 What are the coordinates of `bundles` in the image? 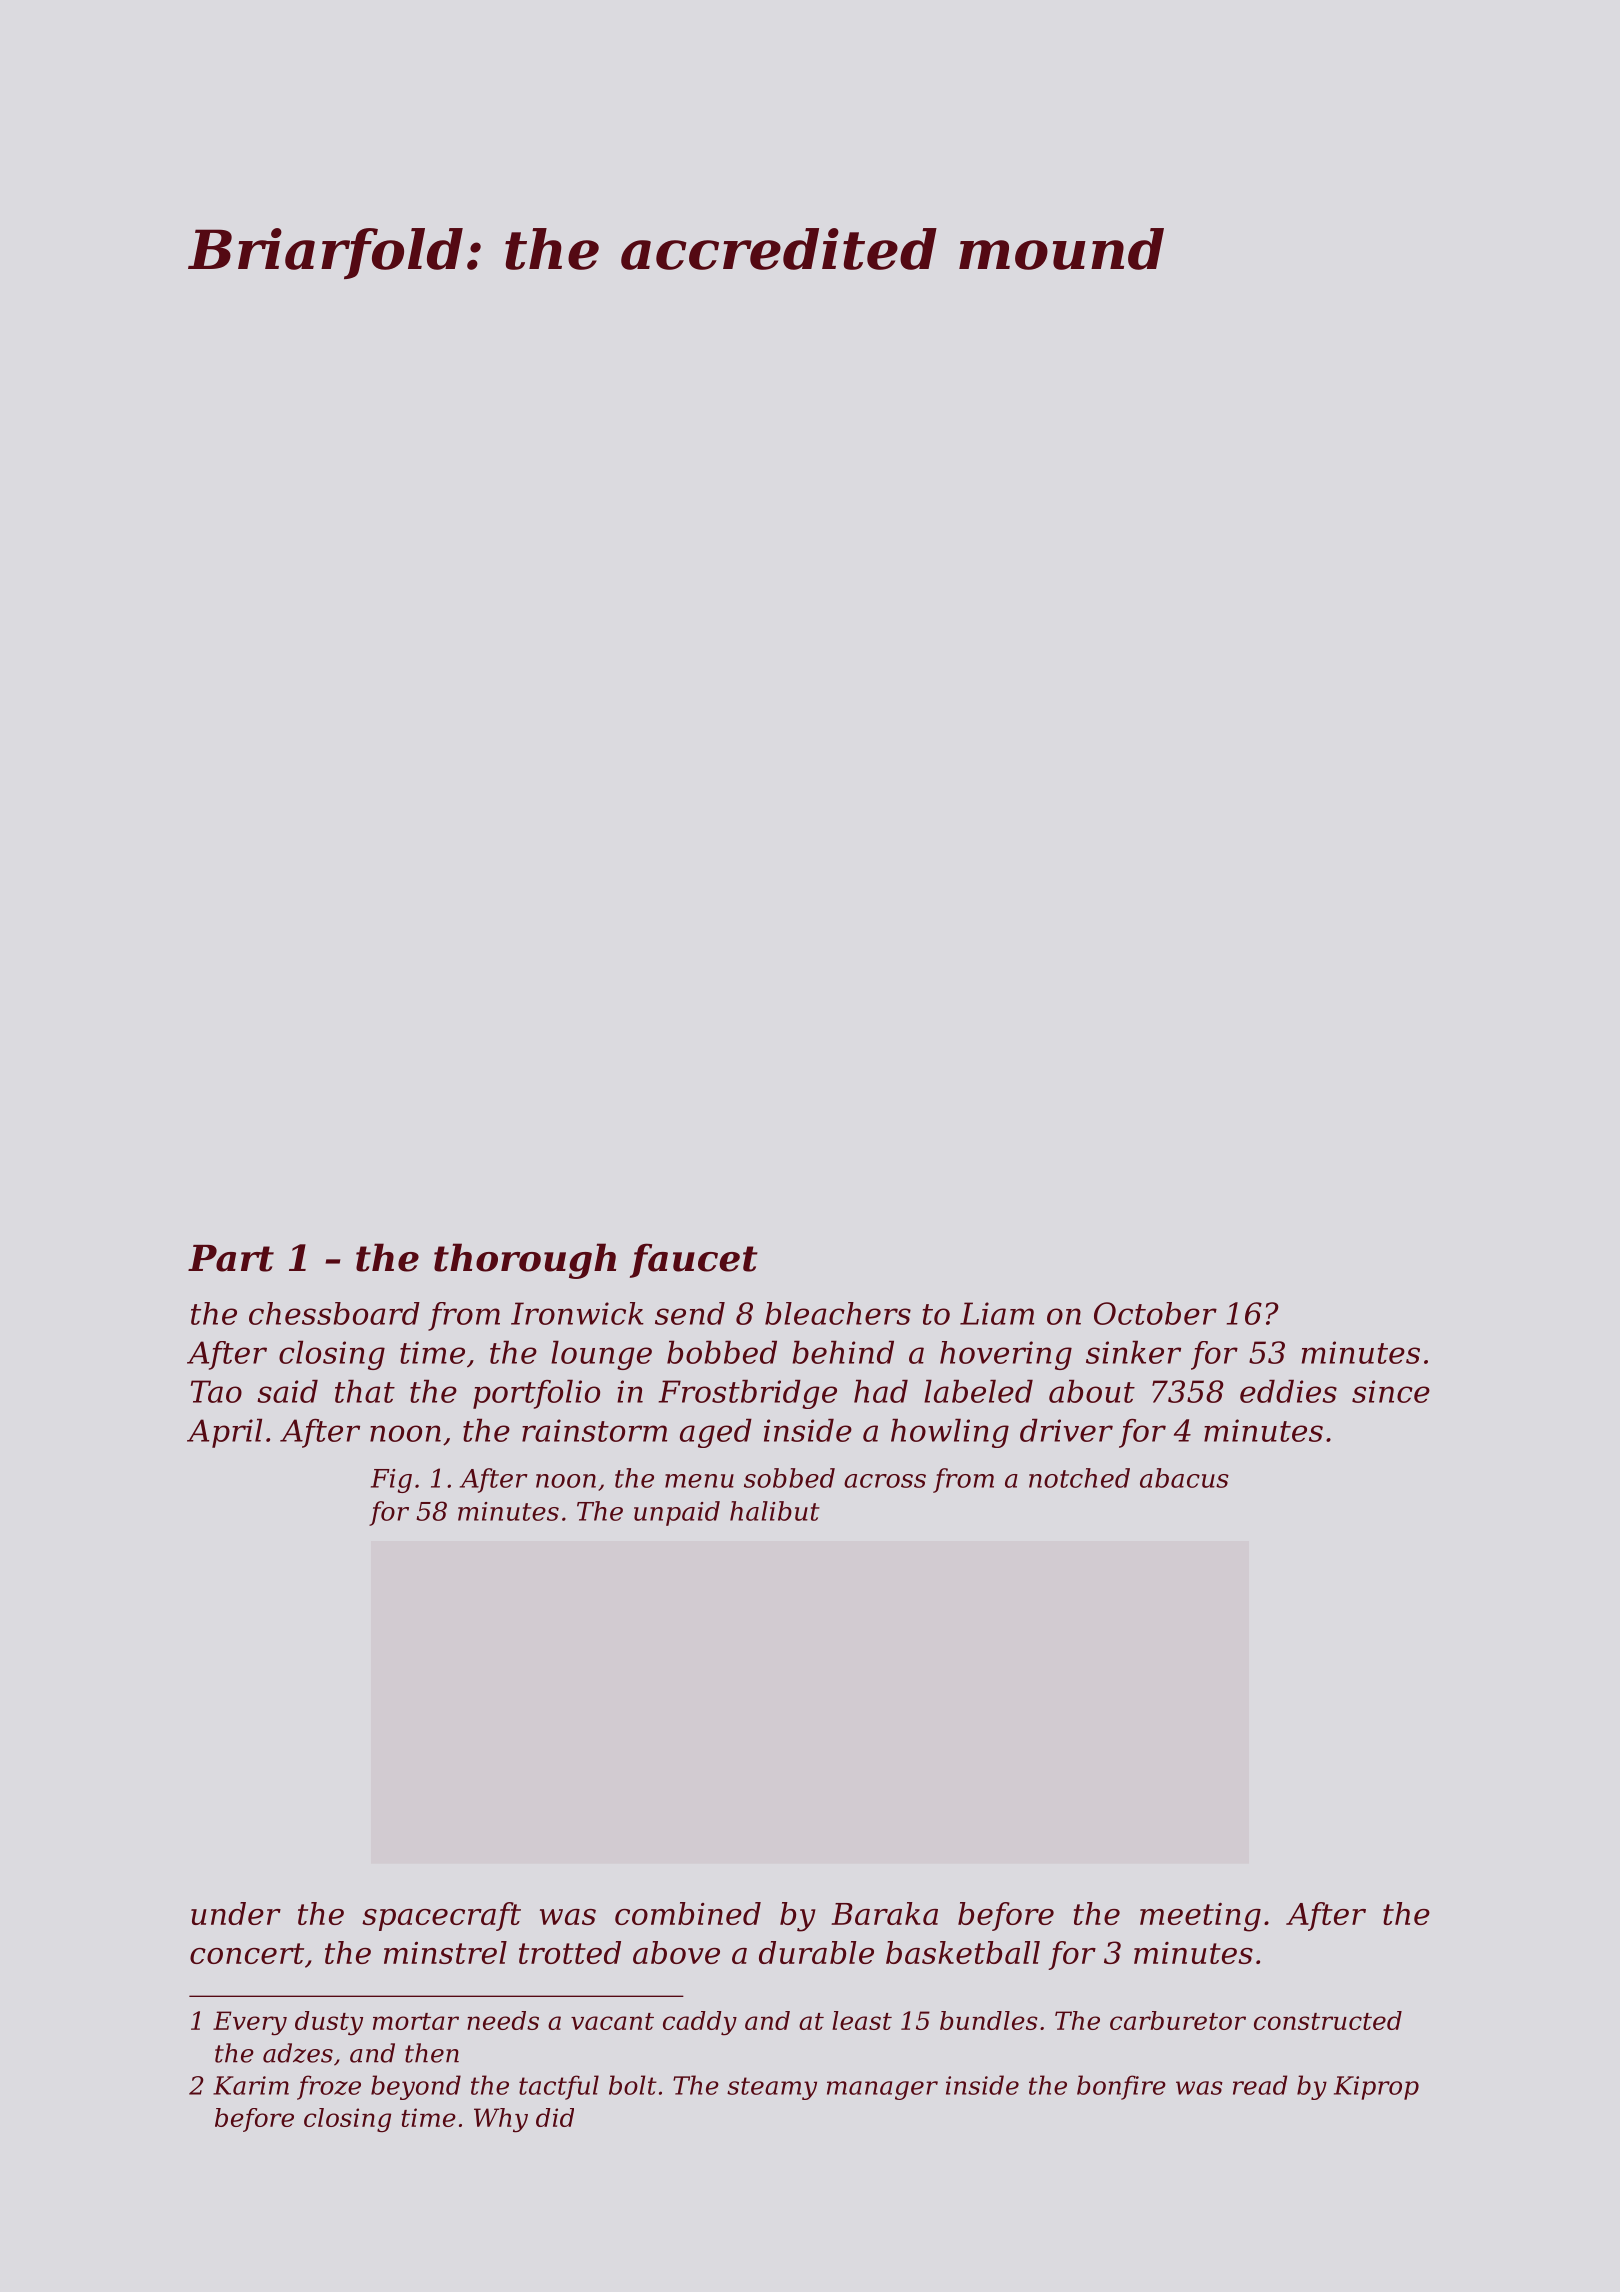 It's located at (988, 2020).
